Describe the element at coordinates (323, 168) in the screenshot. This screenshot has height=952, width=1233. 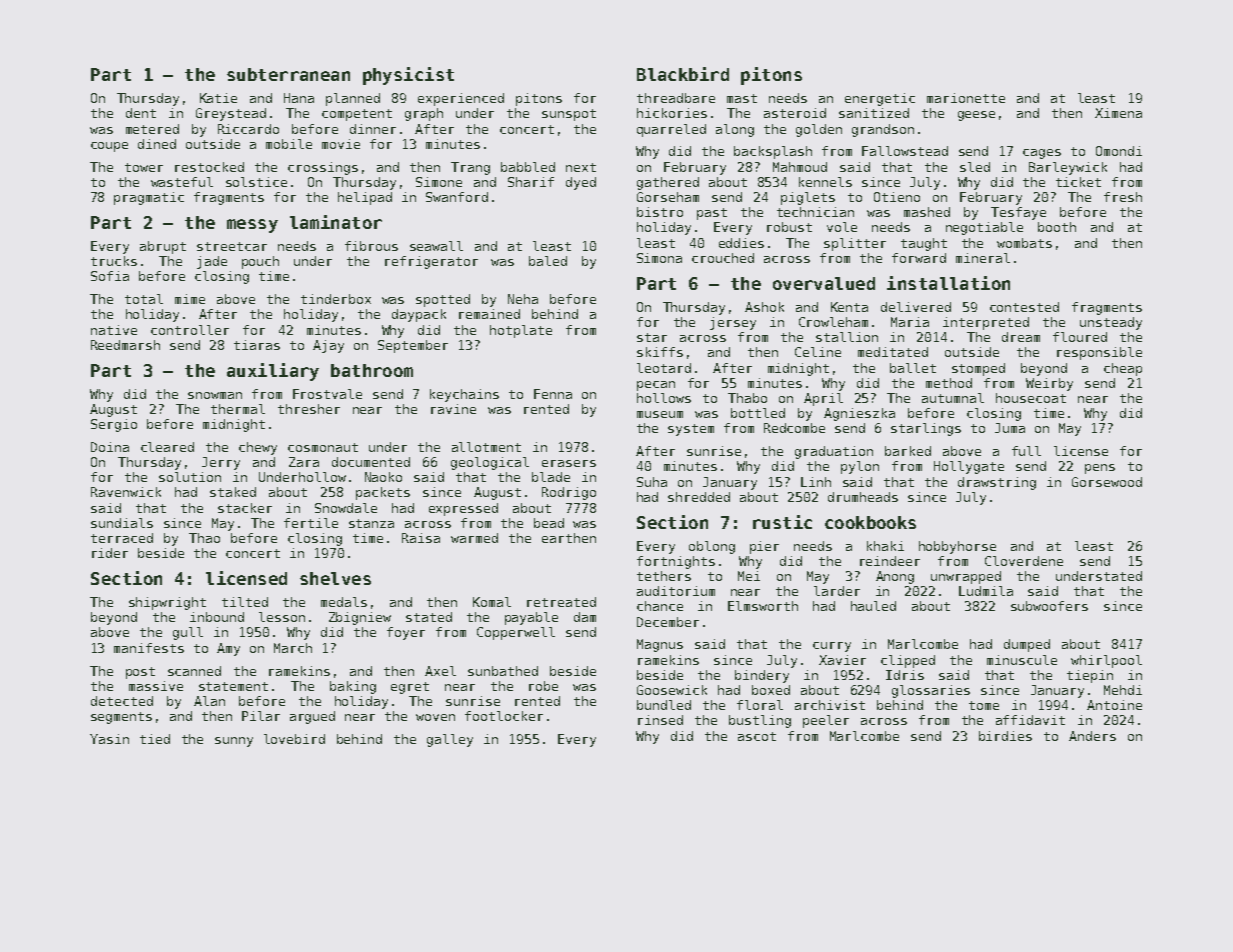
I see `crossings` at that location.
